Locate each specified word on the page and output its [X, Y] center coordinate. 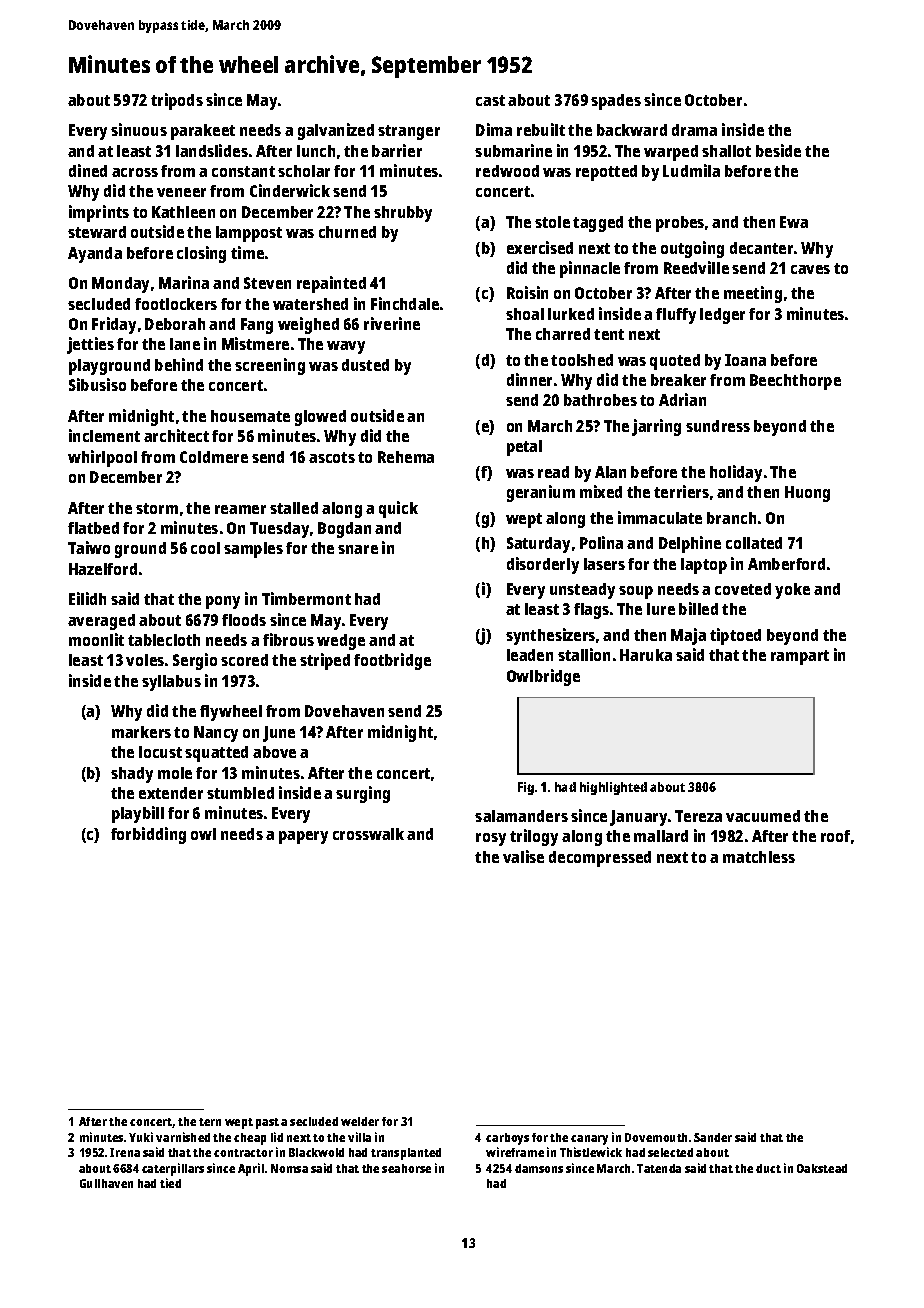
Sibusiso [97, 384]
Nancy [216, 734]
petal [524, 448]
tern [210, 1122]
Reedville [696, 267]
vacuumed [763, 816]
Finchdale [405, 303]
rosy [491, 839]
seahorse [406, 1168]
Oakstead [822, 1168]
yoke [792, 591]
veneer [181, 192]
